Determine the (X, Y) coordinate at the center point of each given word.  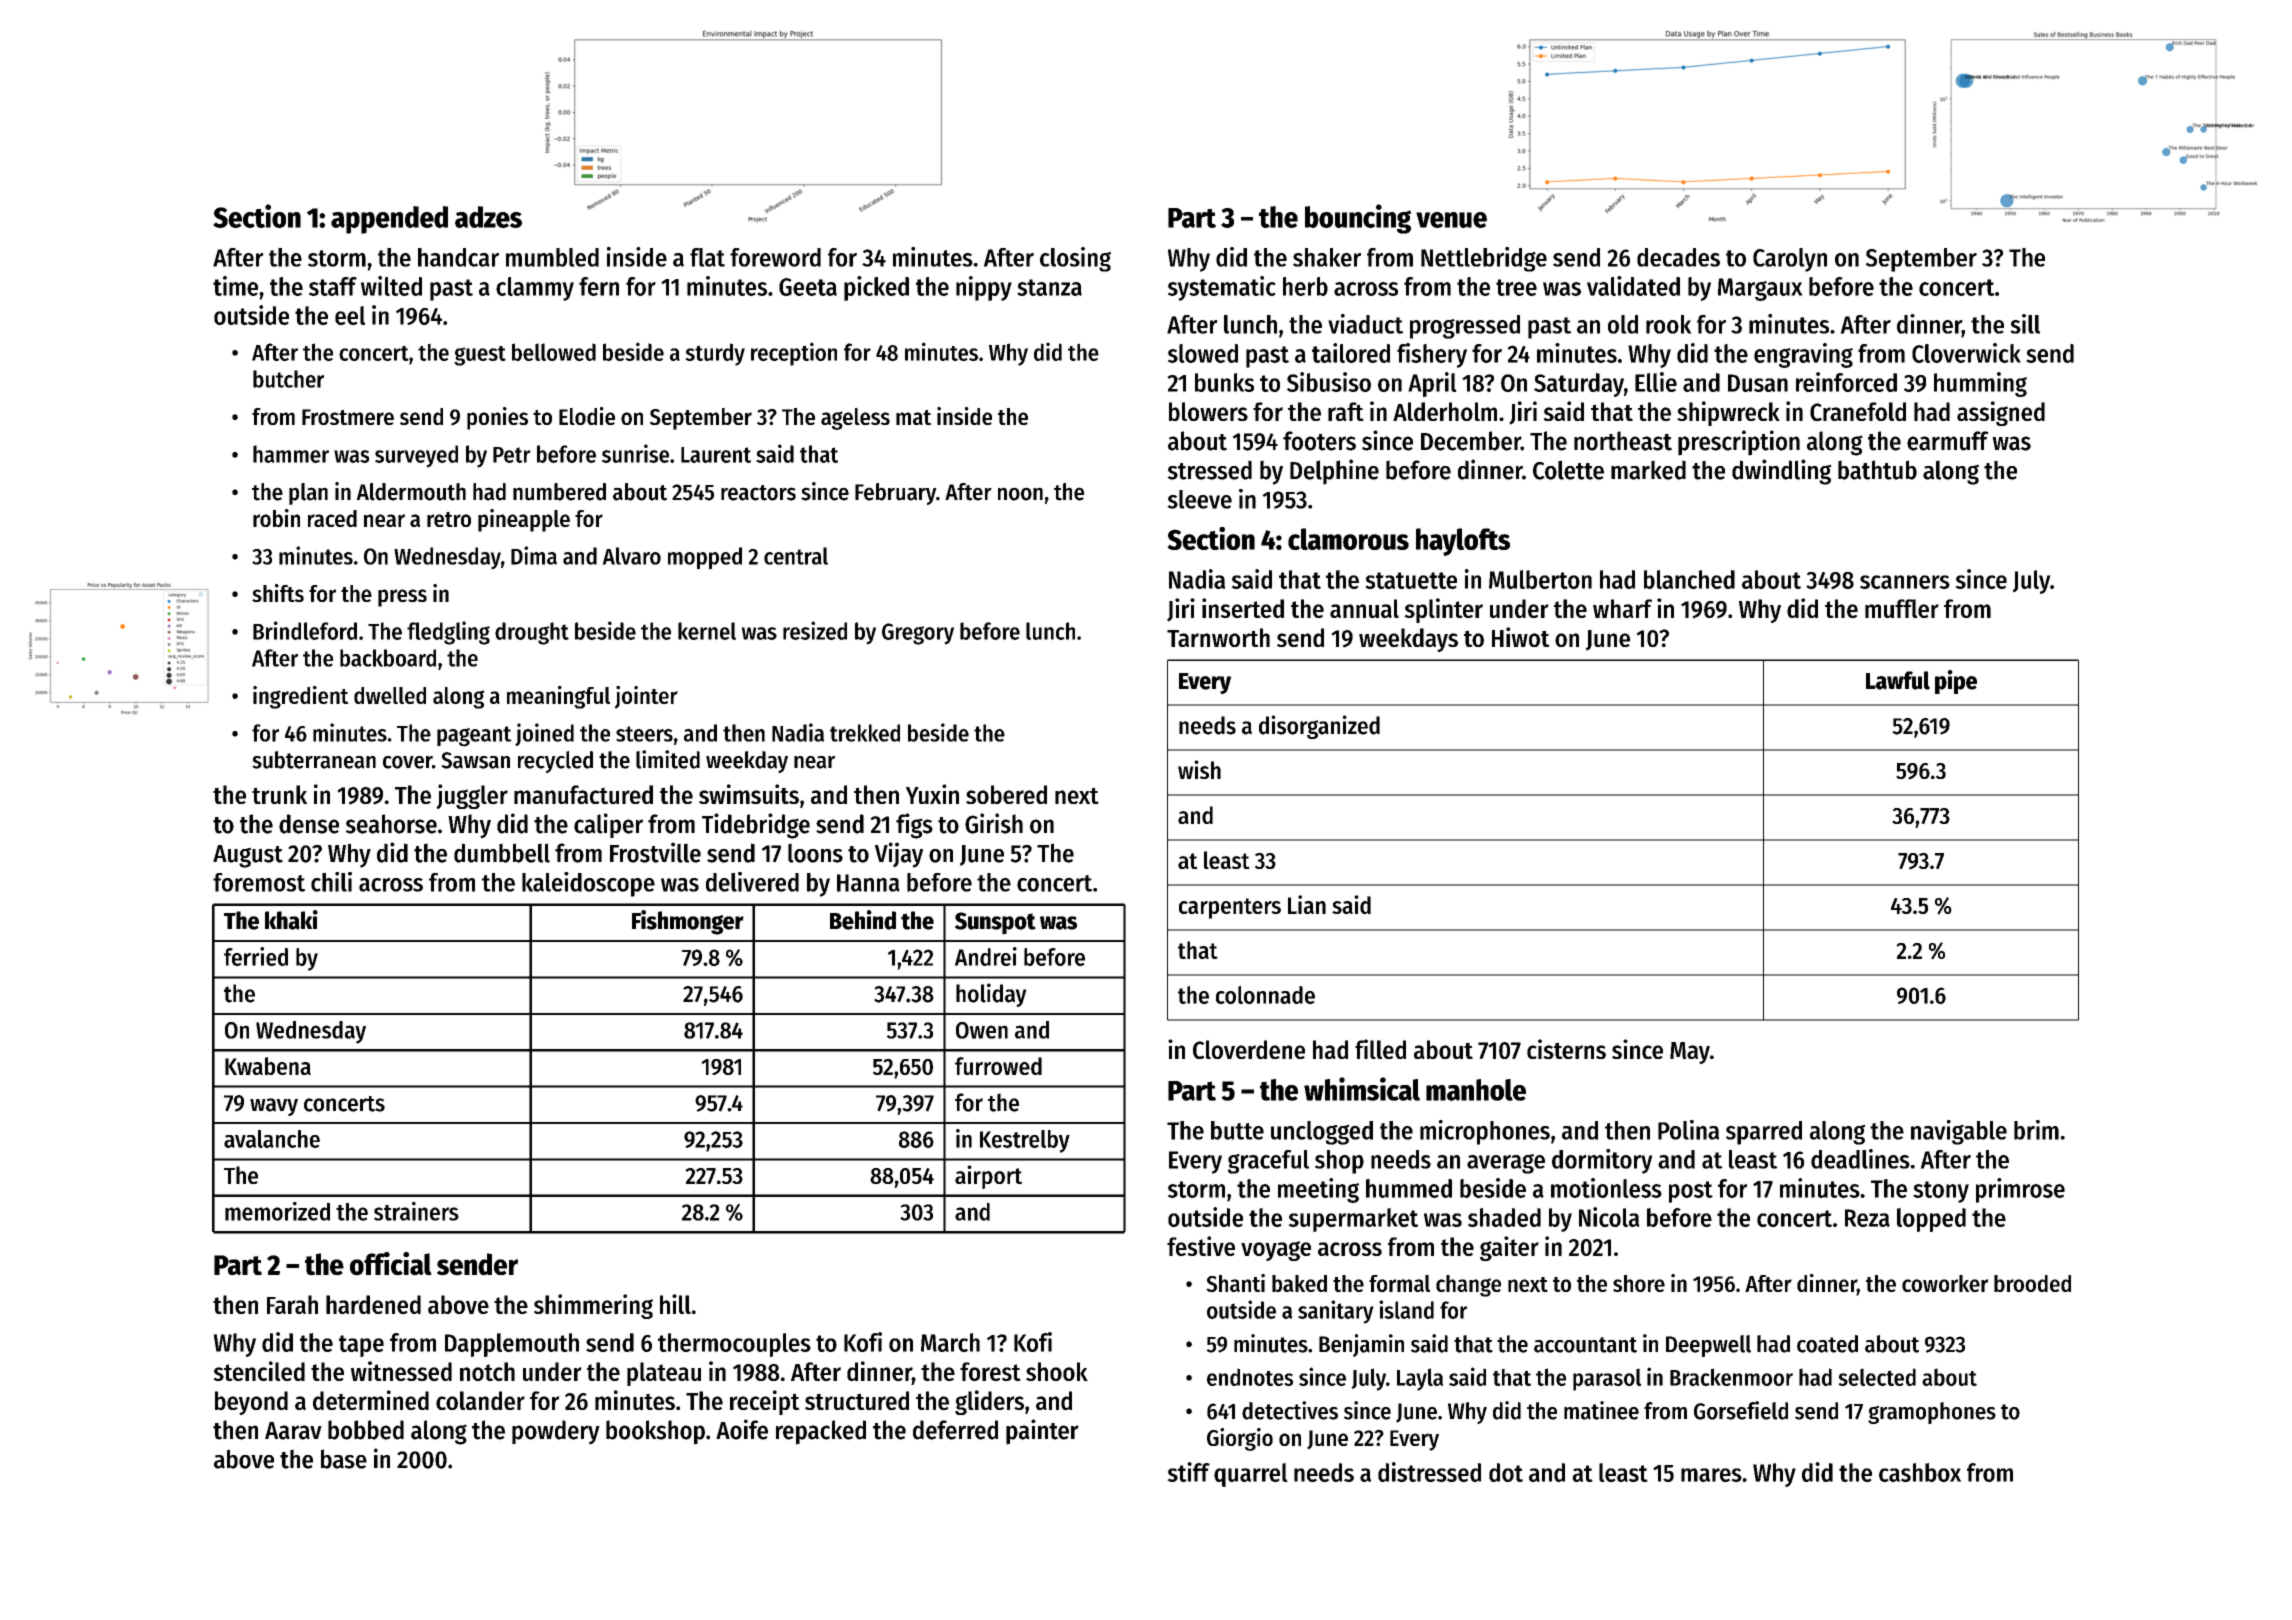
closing (1075, 259)
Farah (292, 1304)
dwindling (1782, 472)
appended (389, 220)
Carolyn (1790, 260)
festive (1201, 1246)
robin (276, 518)
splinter (1443, 610)
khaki (291, 920)
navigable (1959, 1132)
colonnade (1265, 995)
